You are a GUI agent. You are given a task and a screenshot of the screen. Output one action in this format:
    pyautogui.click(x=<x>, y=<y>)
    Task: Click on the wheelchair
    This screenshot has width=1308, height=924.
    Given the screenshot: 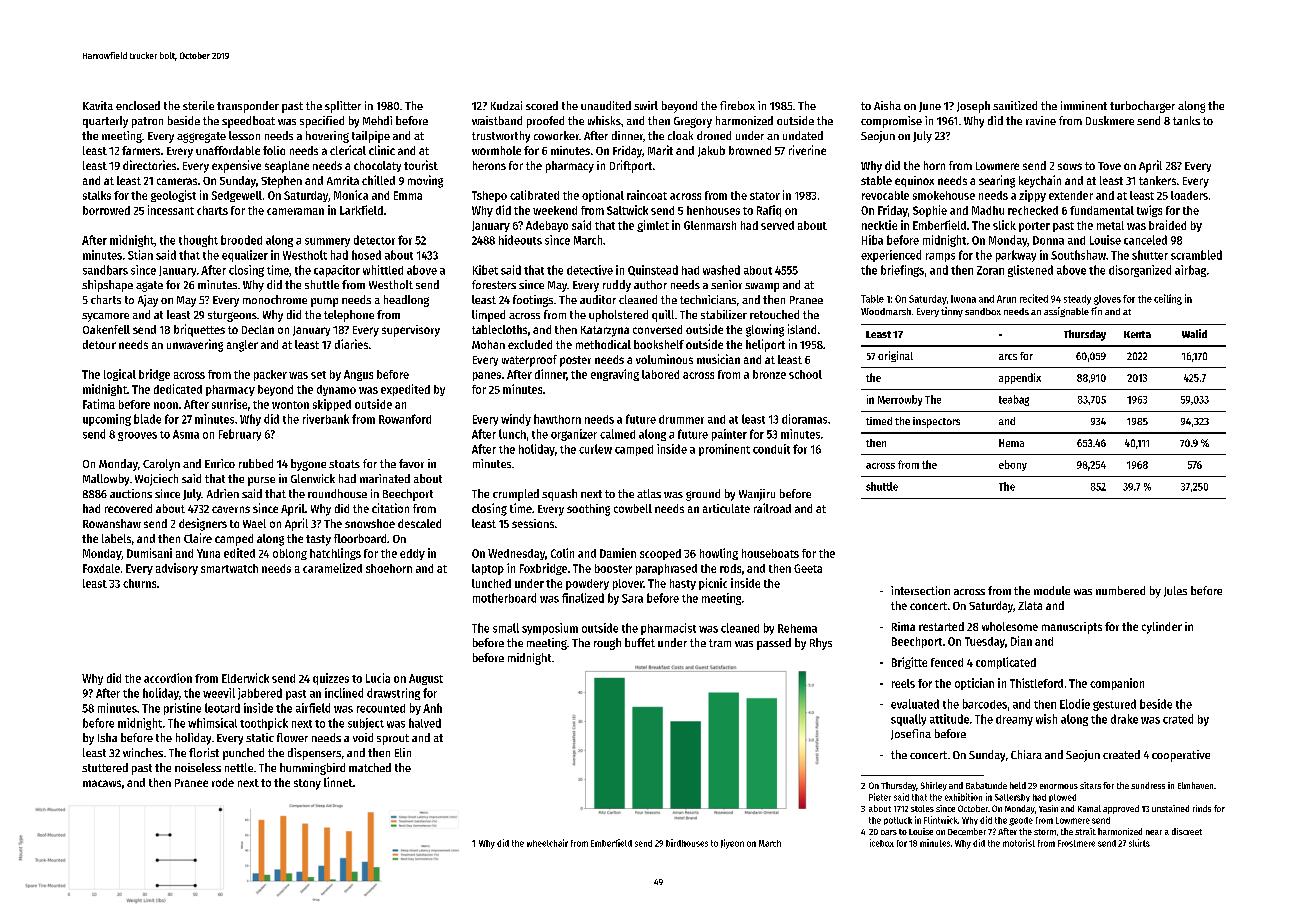 What is the action you would take?
    pyautogui.click(x=547, y=843)
